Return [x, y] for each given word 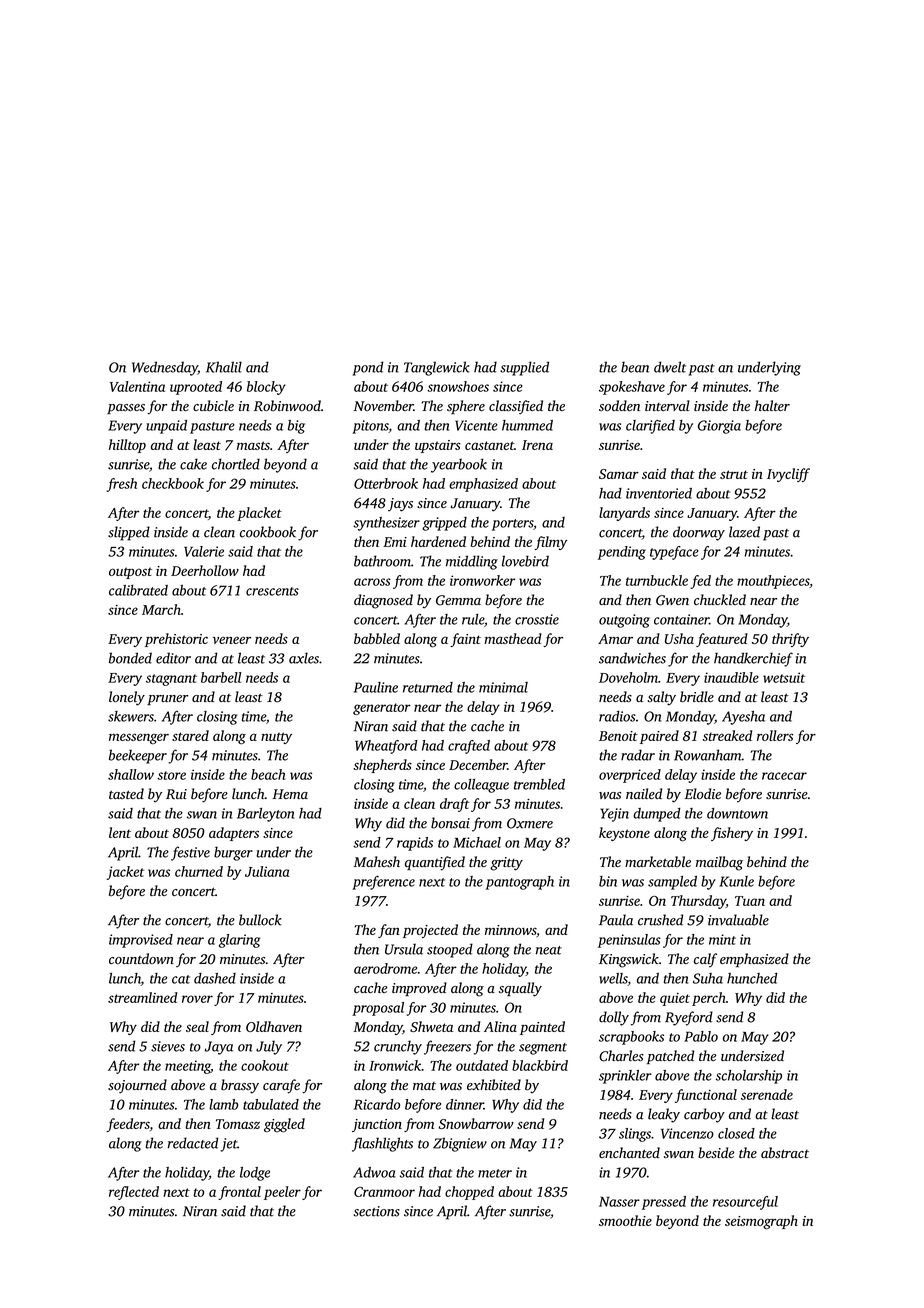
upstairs [438, 446]
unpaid [166, 427]
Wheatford [386, 747]
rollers [775, 735]
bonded [130, 658]
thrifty [790, 640]
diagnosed [383, 601]
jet [228, 1145]
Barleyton [265, 815]
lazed [744, 532]
